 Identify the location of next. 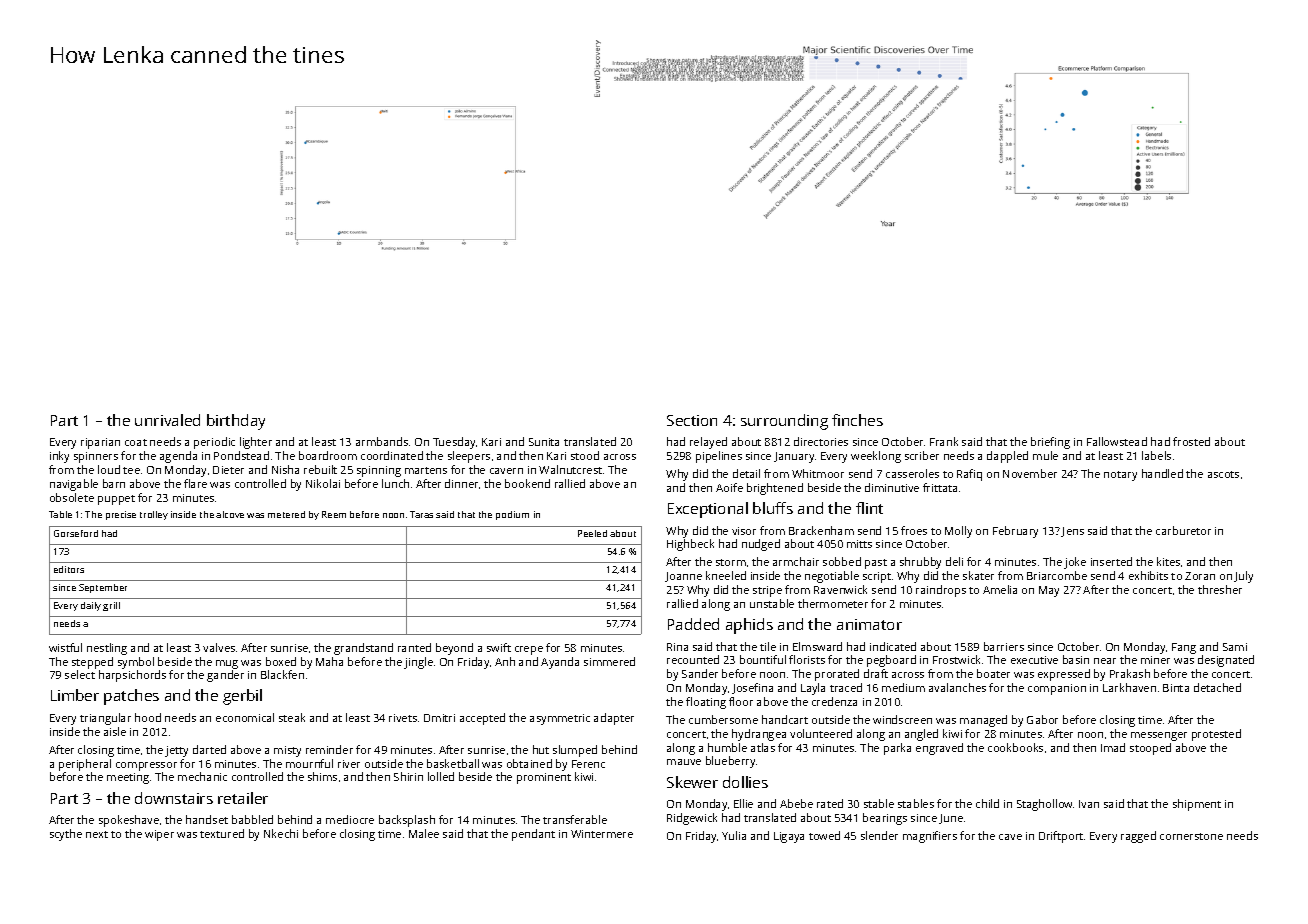
(97, 834).
